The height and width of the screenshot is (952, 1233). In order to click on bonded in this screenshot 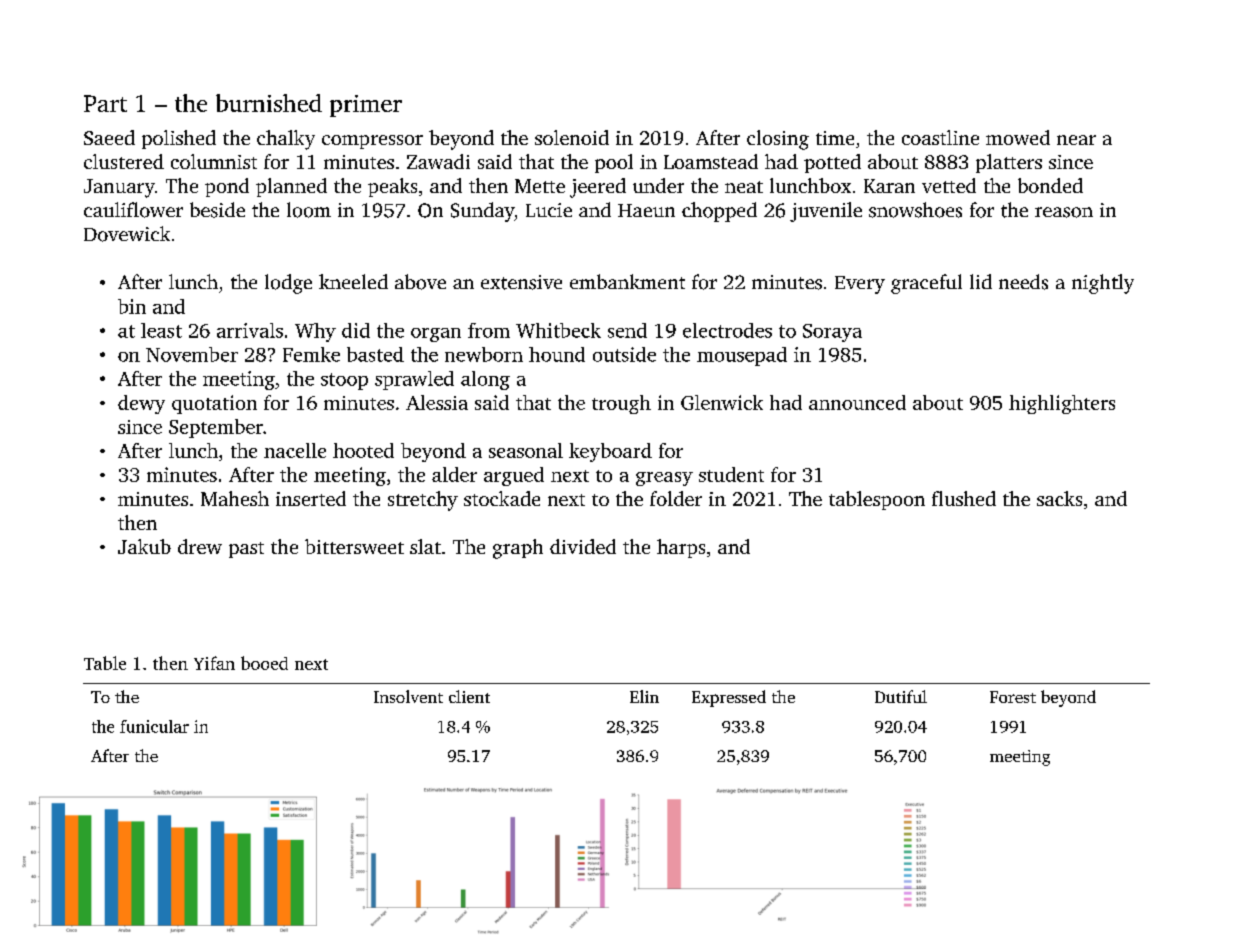, I will do `click(1050, 185)`.
